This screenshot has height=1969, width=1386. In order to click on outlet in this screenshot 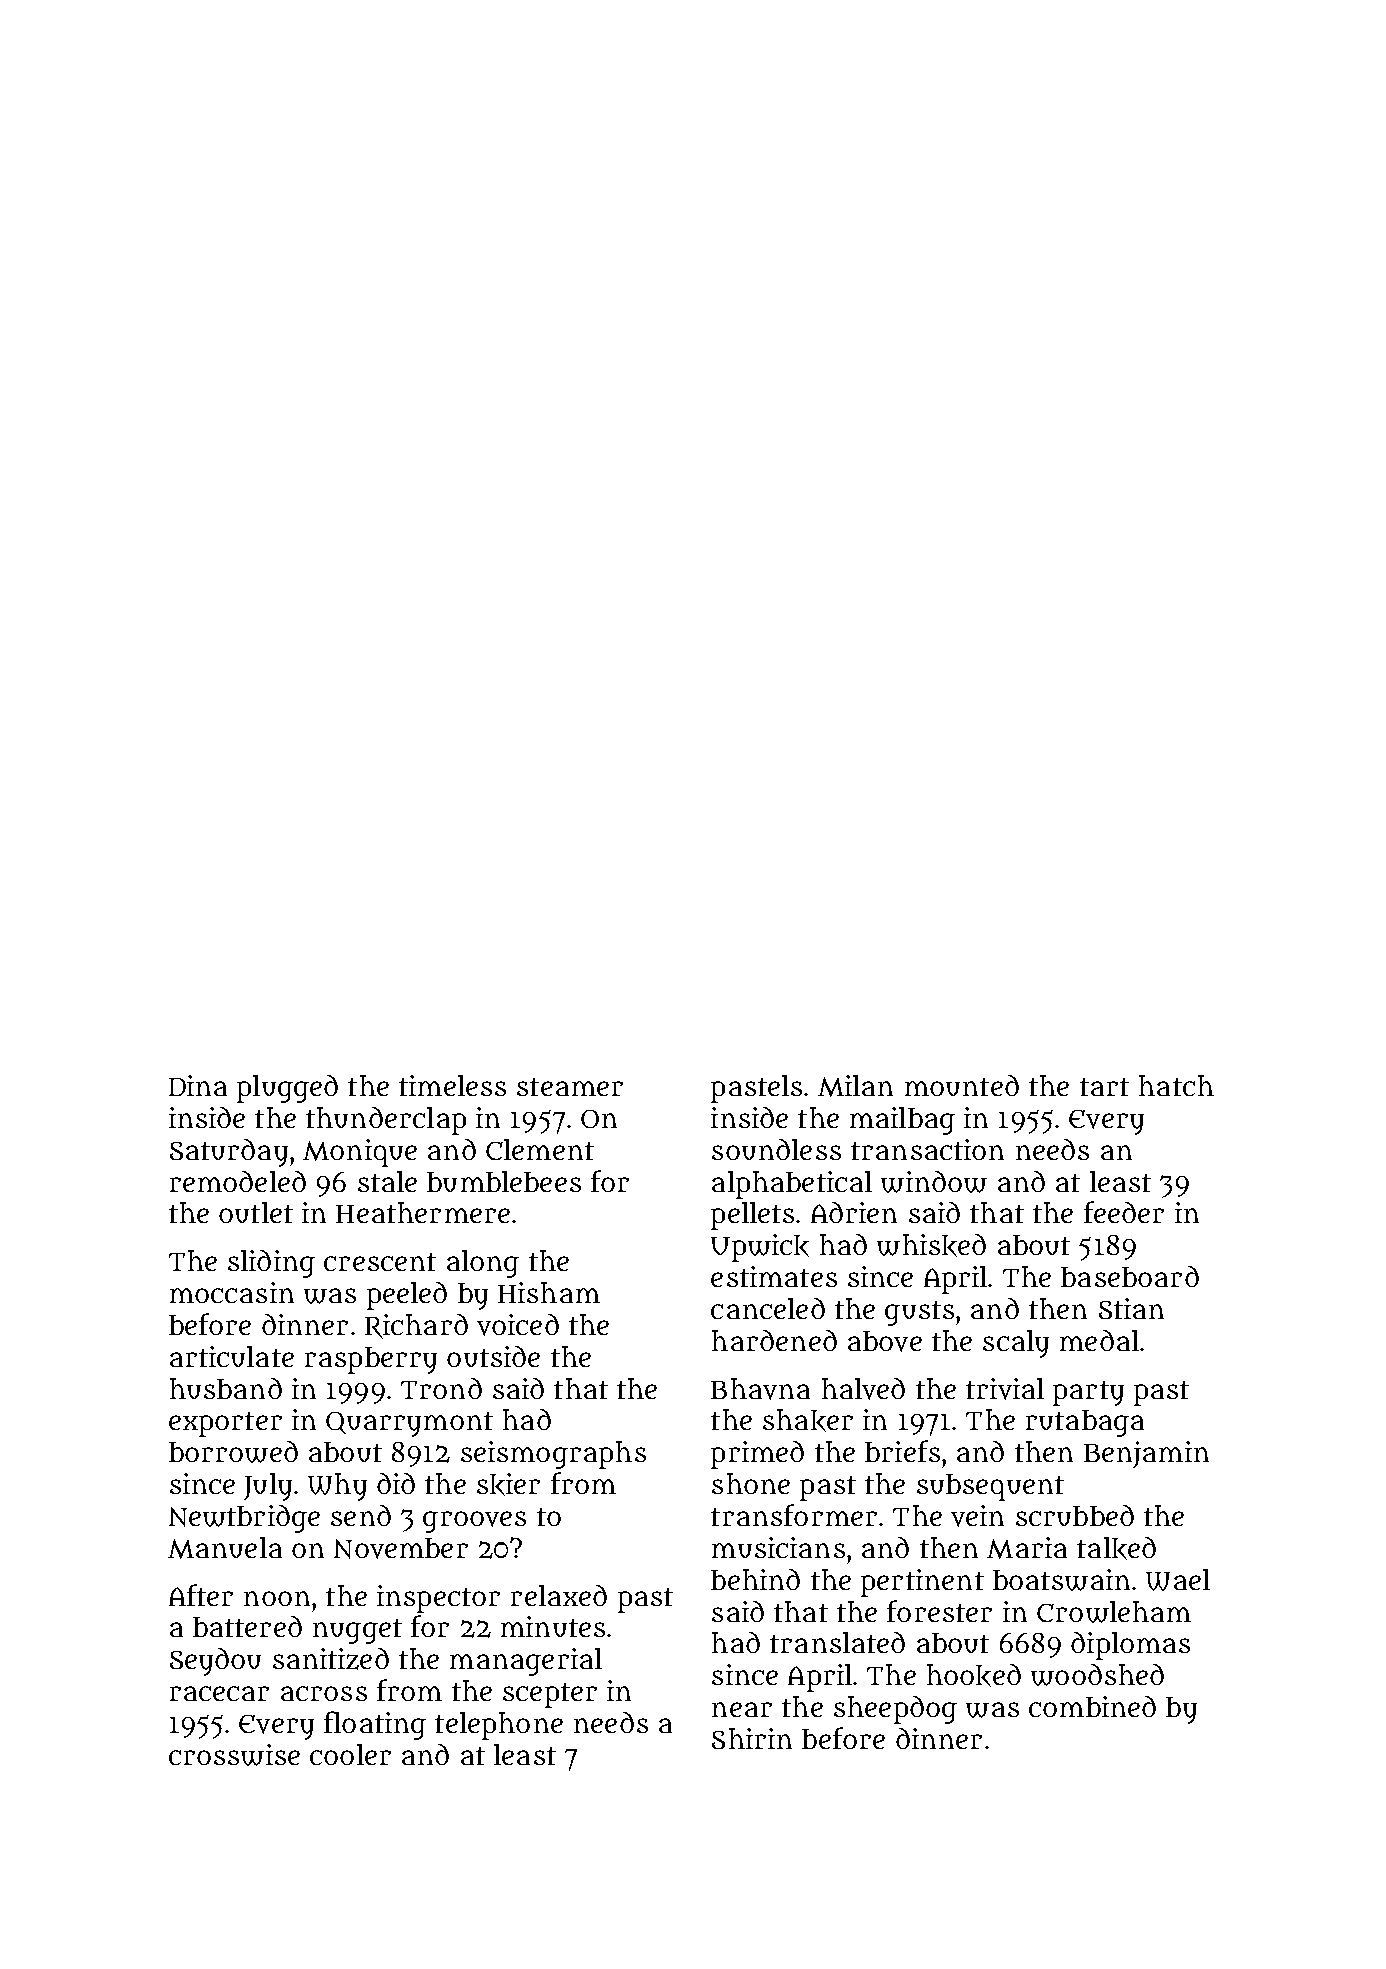, I will do `click(256, 1212)`.
